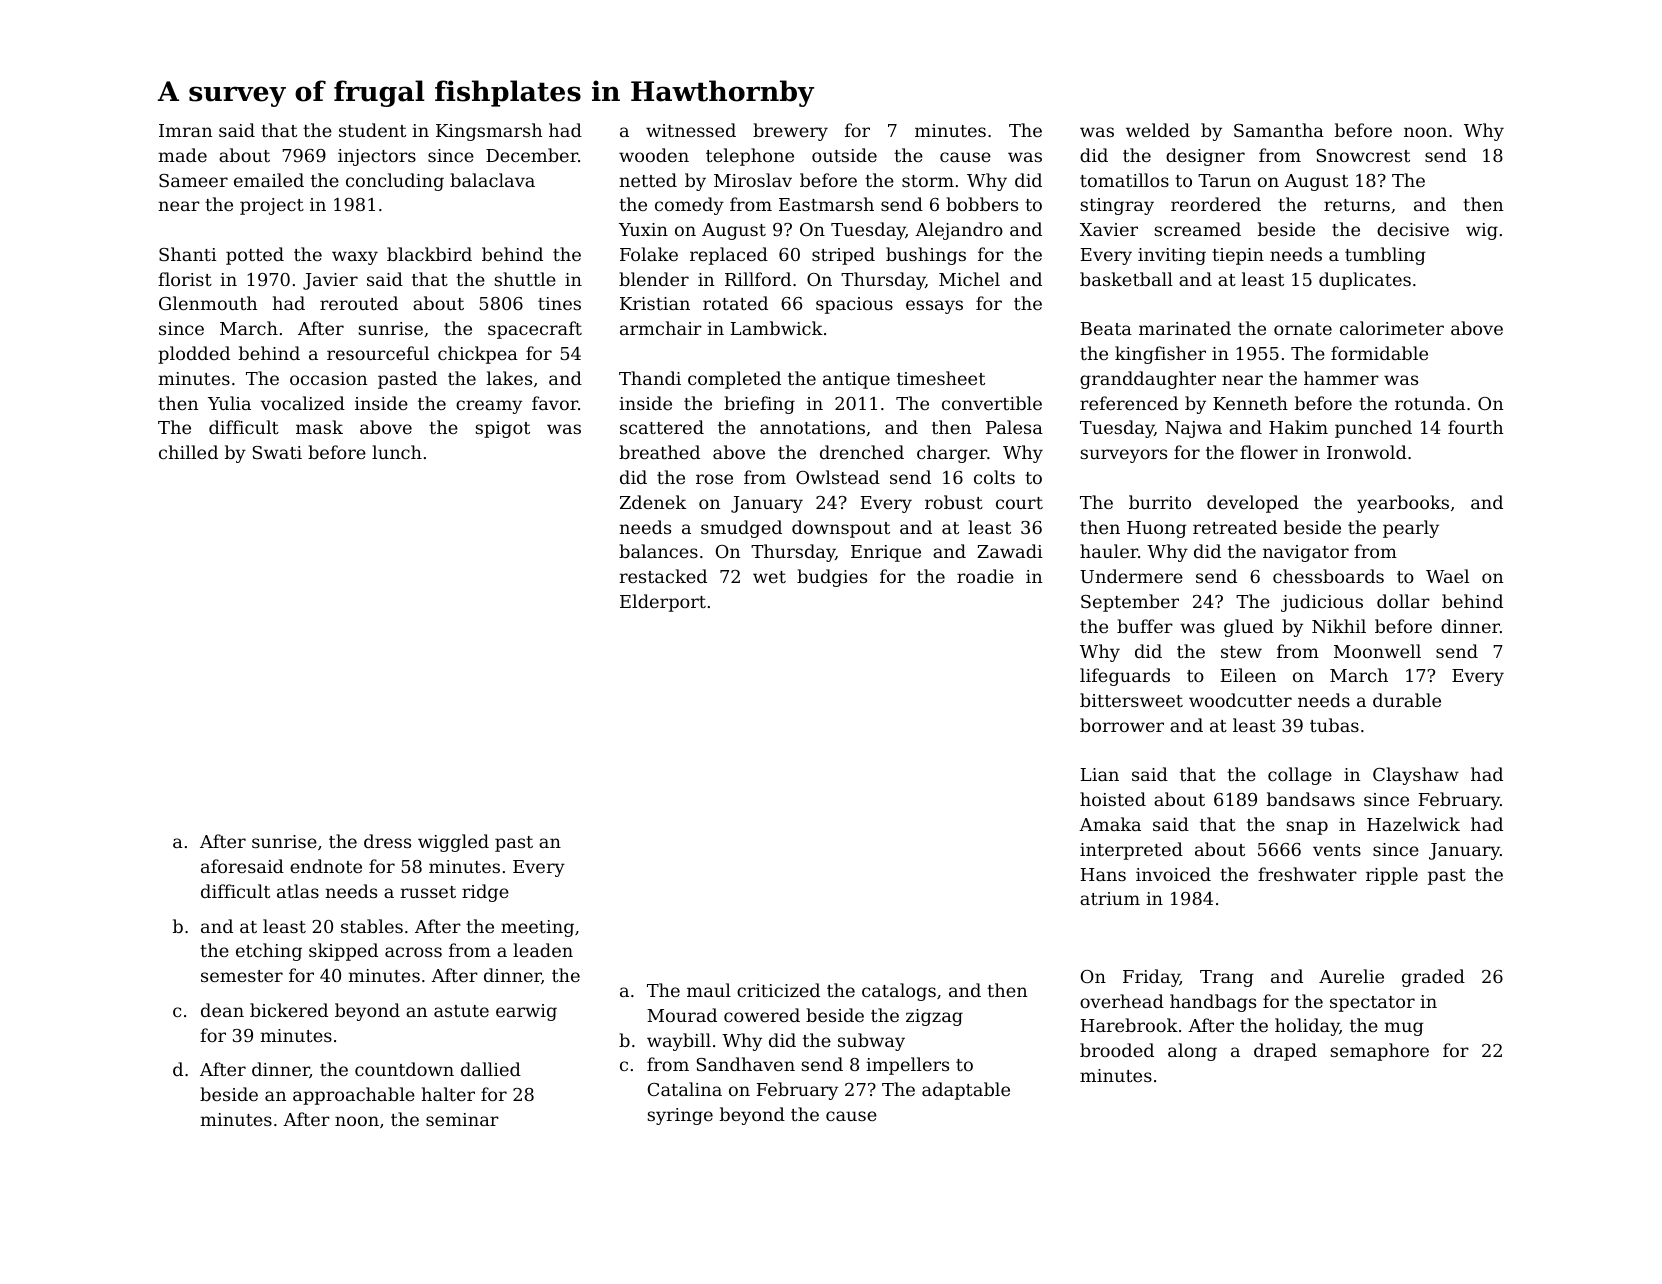 This document has height=1284, width=1662. What do you see at coordinates (741, 529) in the document?
I see `smudged` at bounding box center [741, 529].
